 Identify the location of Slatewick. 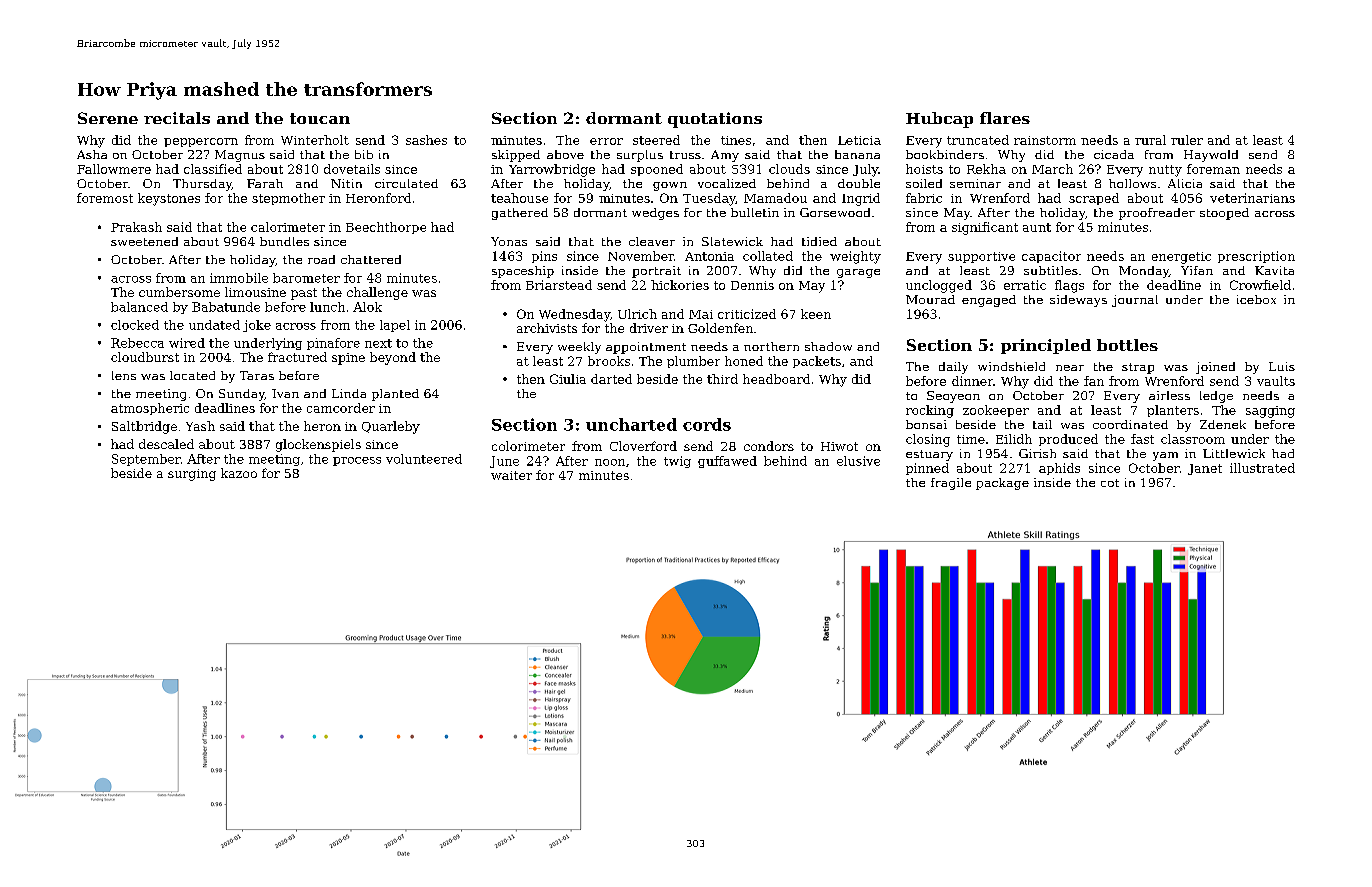
(732, 241).
